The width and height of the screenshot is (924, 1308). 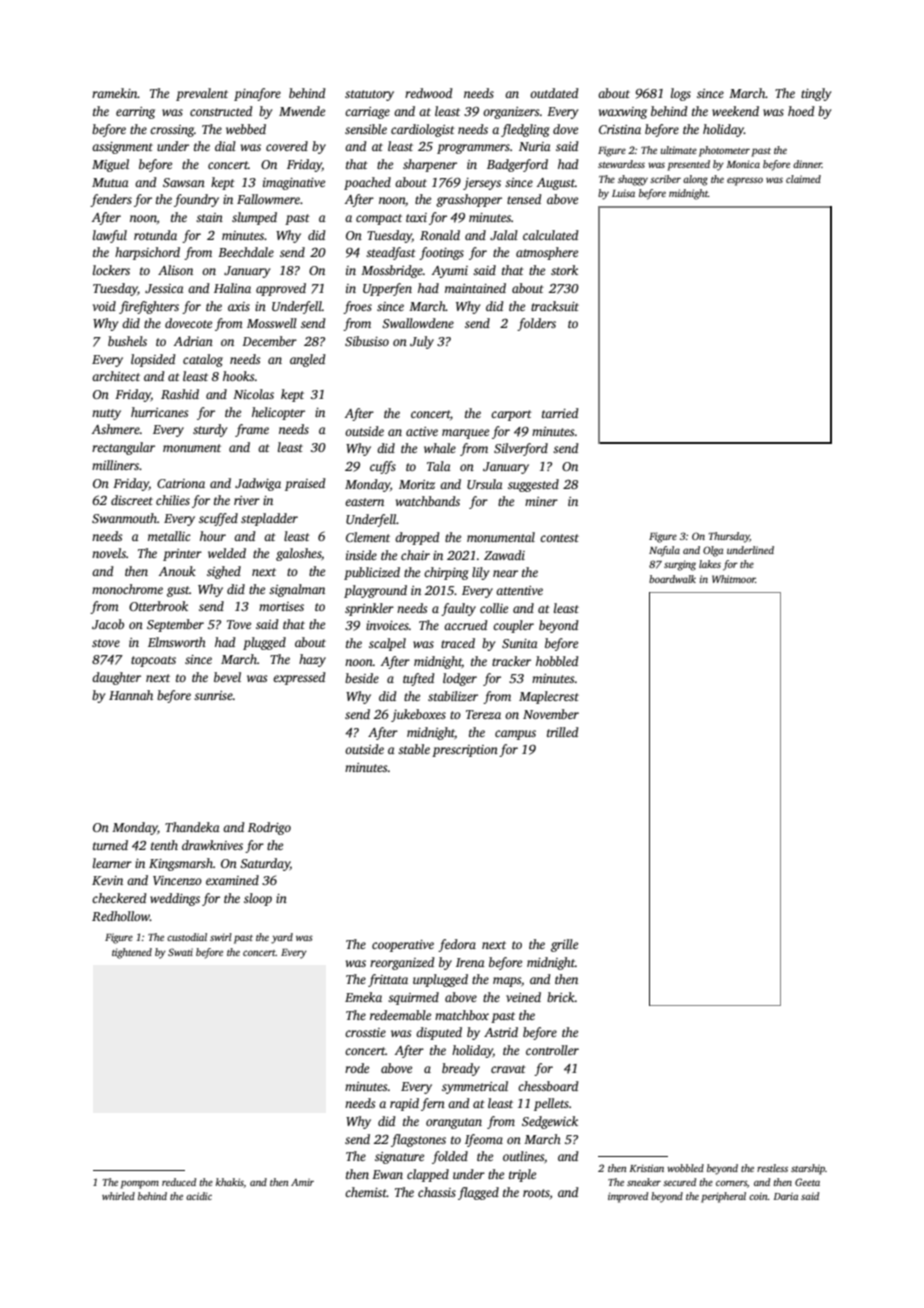 What do you see at coordinates (478, 1193) in the screenshot?
I see `flagged` at bounding box center [478, 1193].
